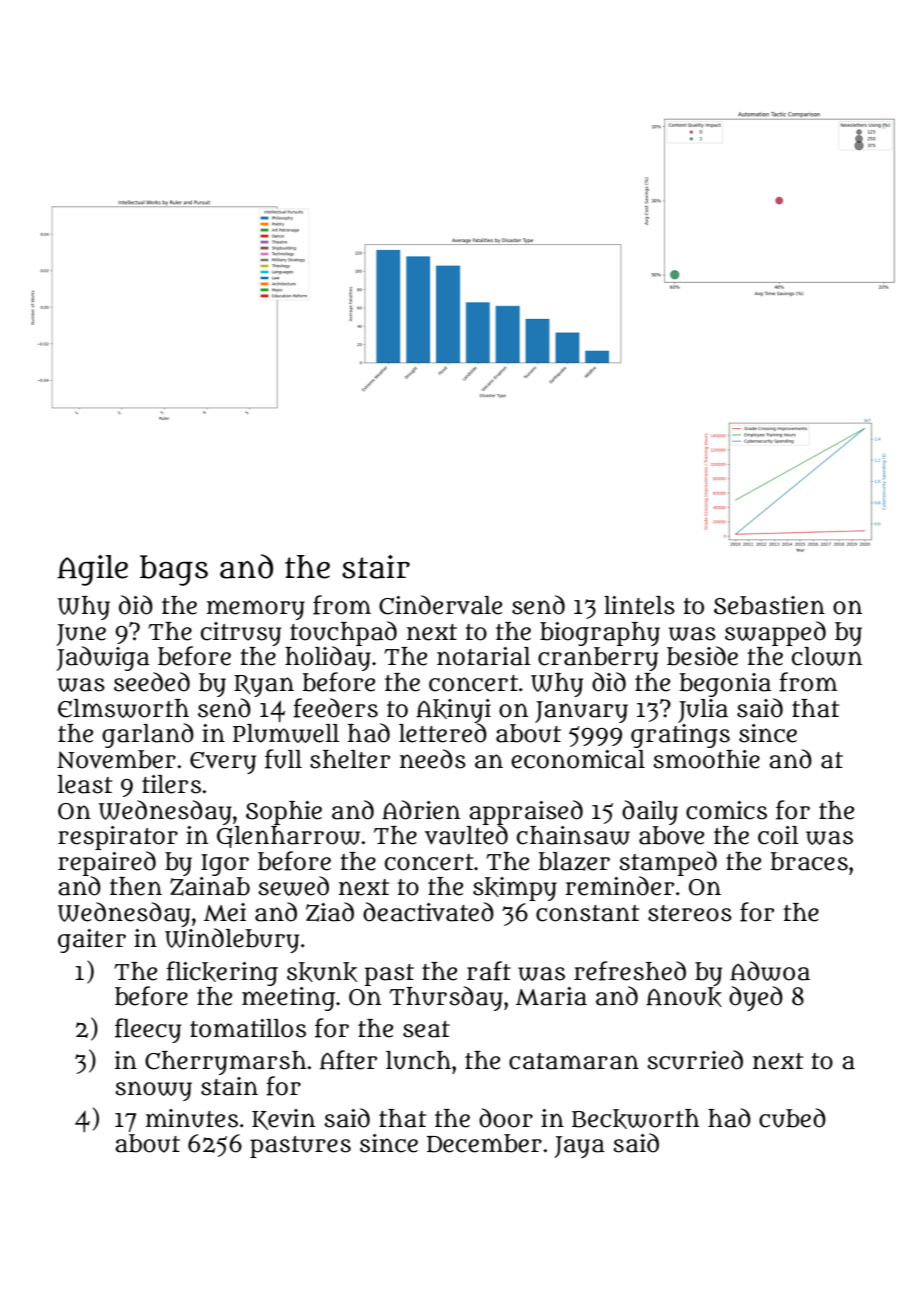  I want to click on lintels, so click(639, 605).
